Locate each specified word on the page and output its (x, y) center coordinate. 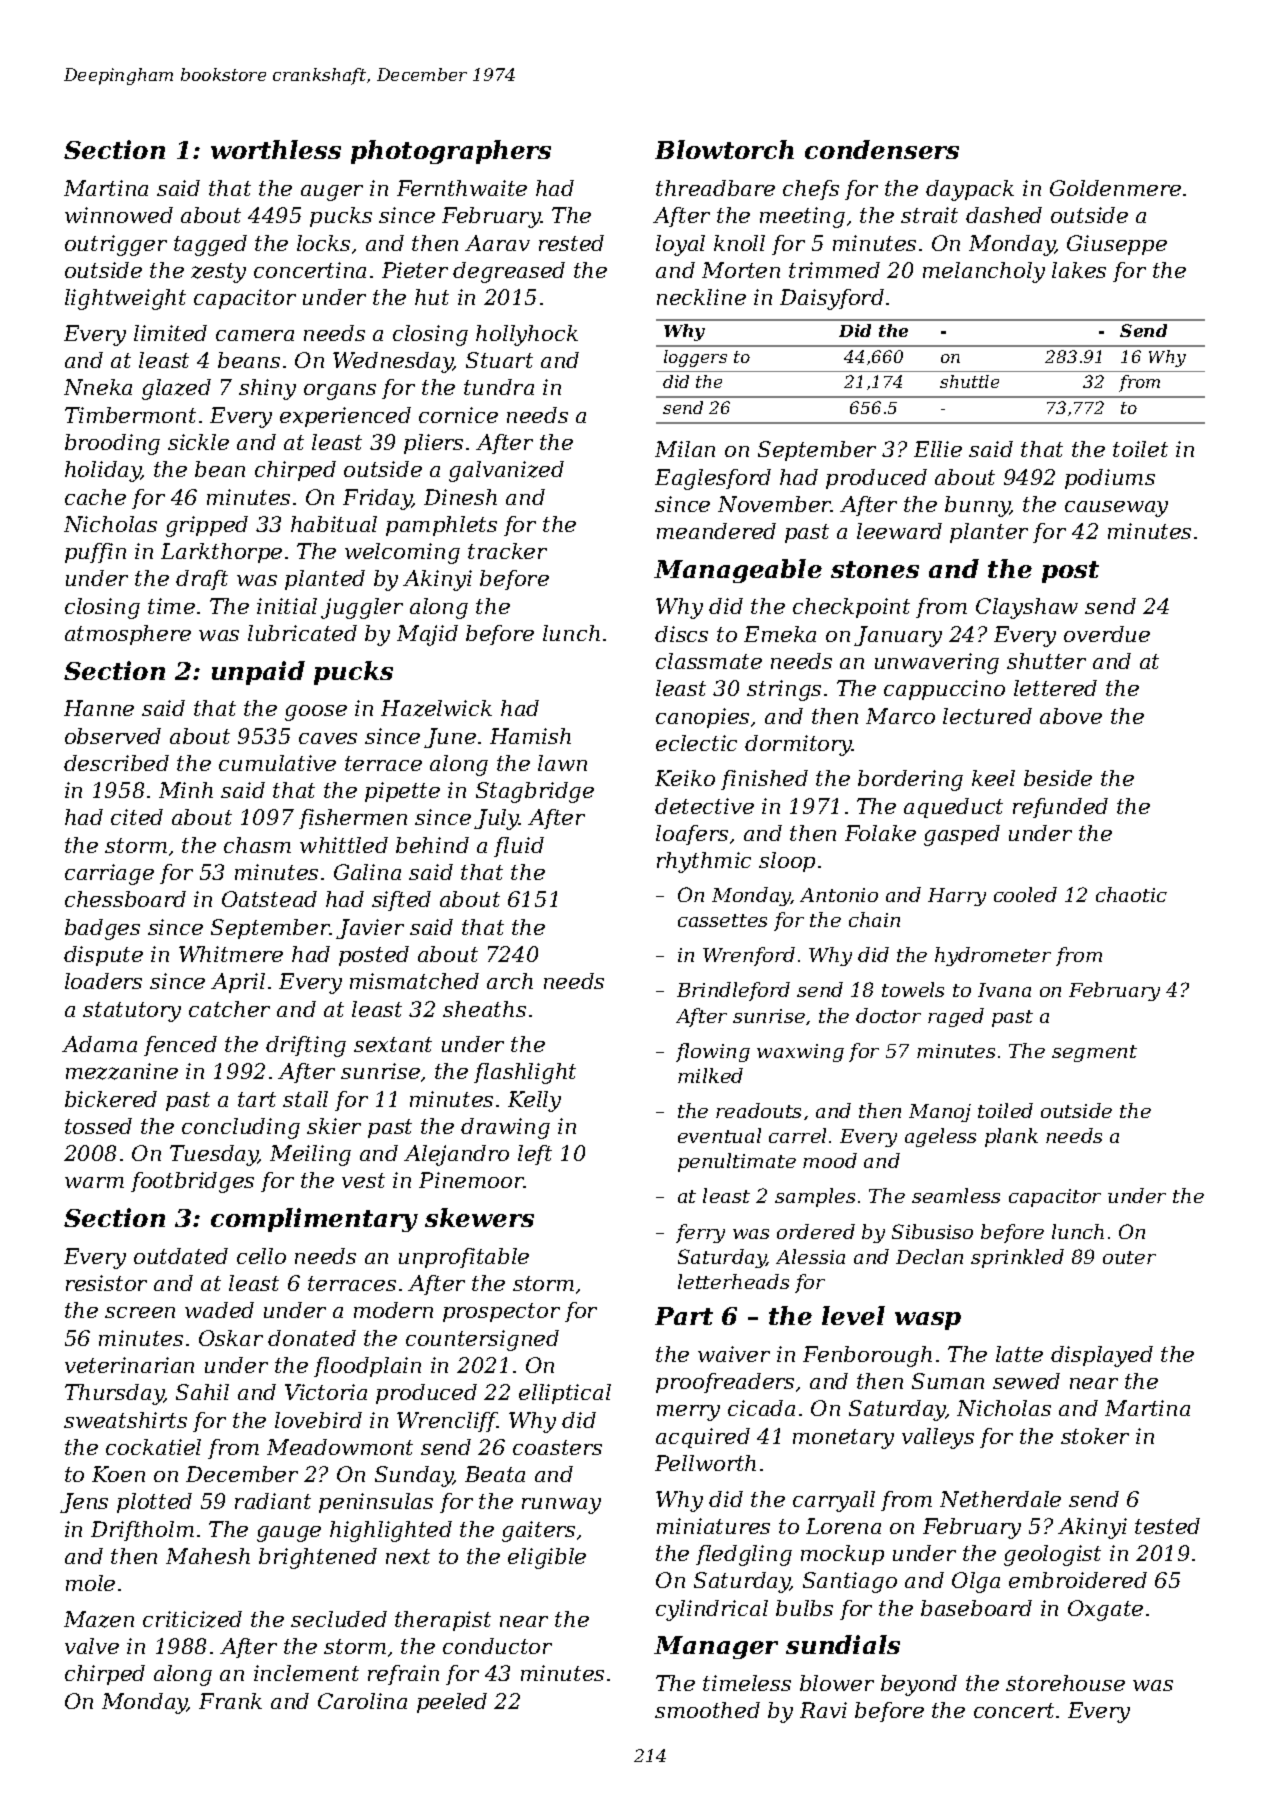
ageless (940, 1137)
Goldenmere (1115, 188)
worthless (276, 149)
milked (710, 1075)
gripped (207, 526)
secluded (339, 1619)
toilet (1140, 449)
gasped (962, 835)
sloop (787, 862)
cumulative (277, 763)
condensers (882, 149)
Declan (929, 1256)
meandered (716, 531)
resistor (106, 1283)
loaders (103, 981)
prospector (501, 1312)
